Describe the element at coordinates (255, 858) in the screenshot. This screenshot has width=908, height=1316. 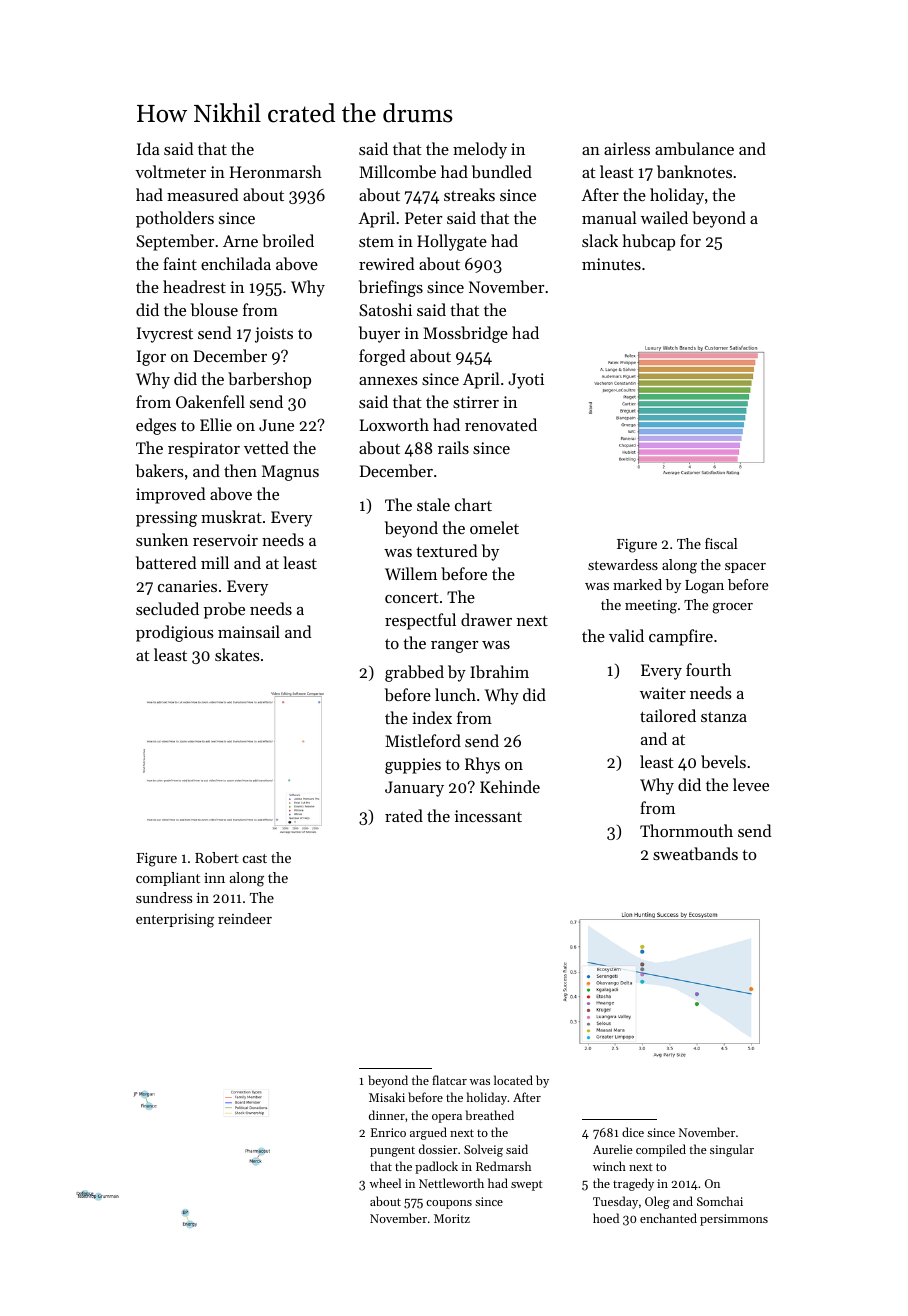
I see `cast` at that location.
